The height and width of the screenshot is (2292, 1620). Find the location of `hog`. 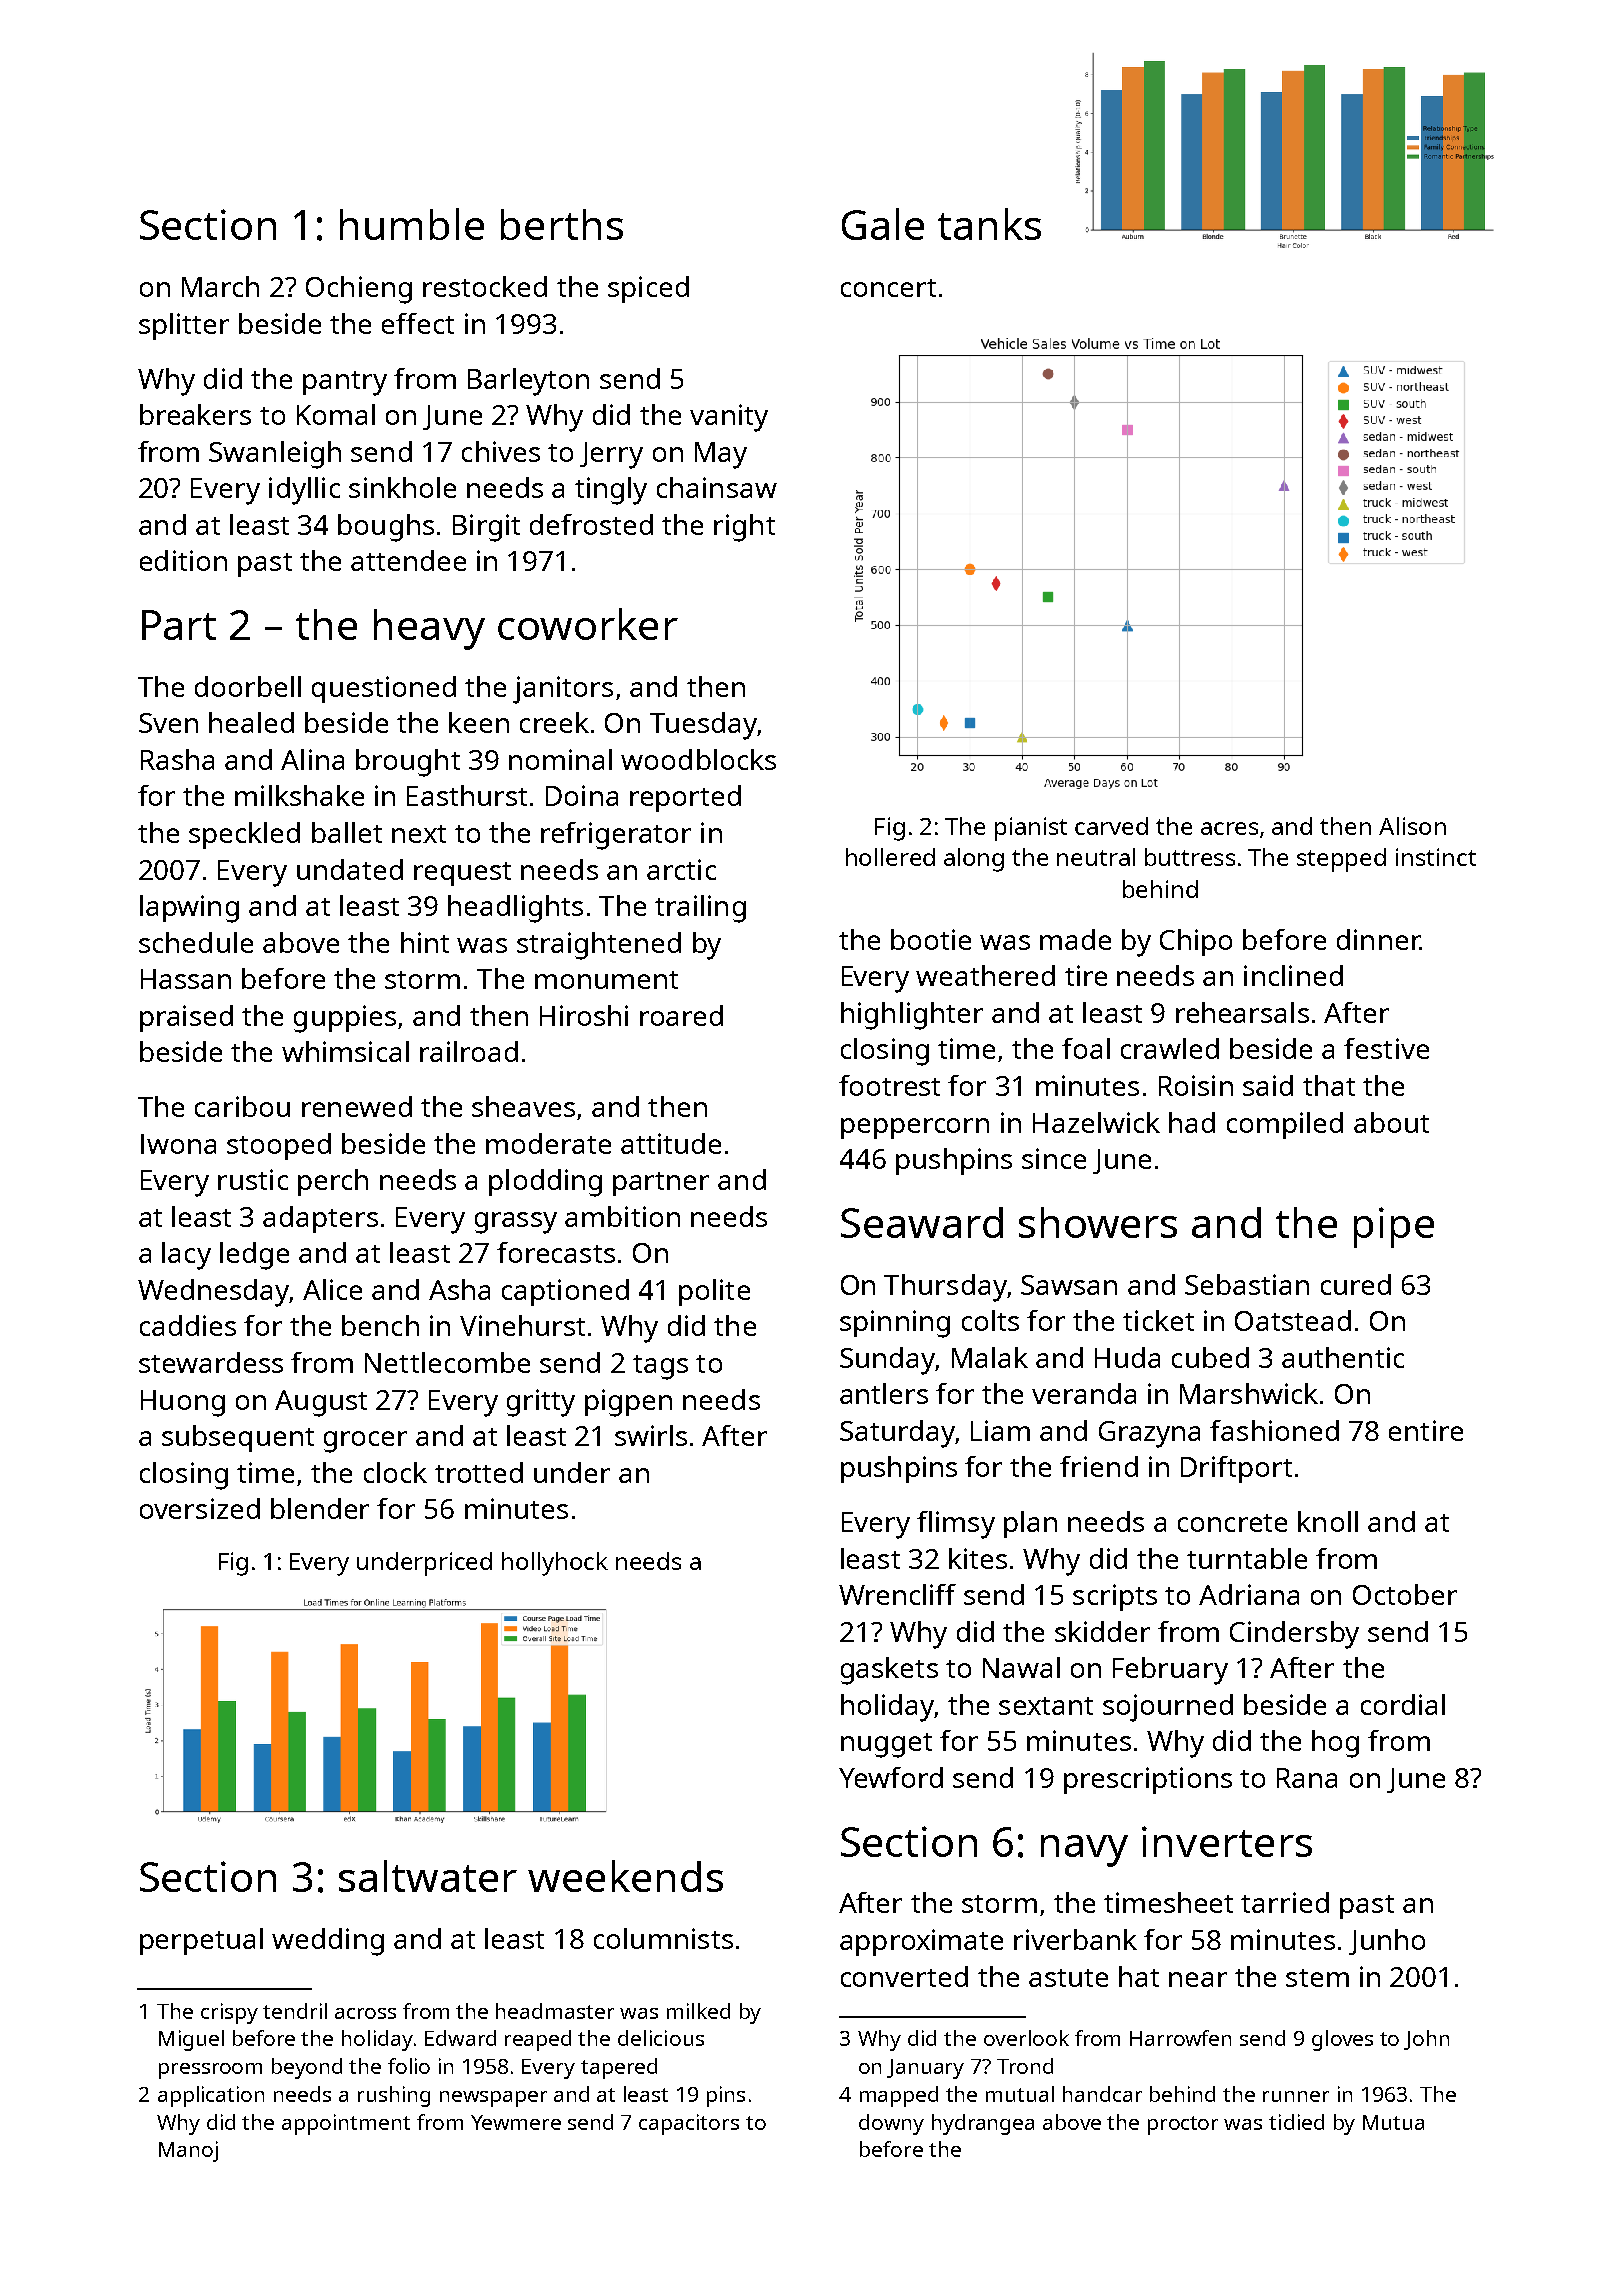

hog is located at coordinates (1335, 1744).
